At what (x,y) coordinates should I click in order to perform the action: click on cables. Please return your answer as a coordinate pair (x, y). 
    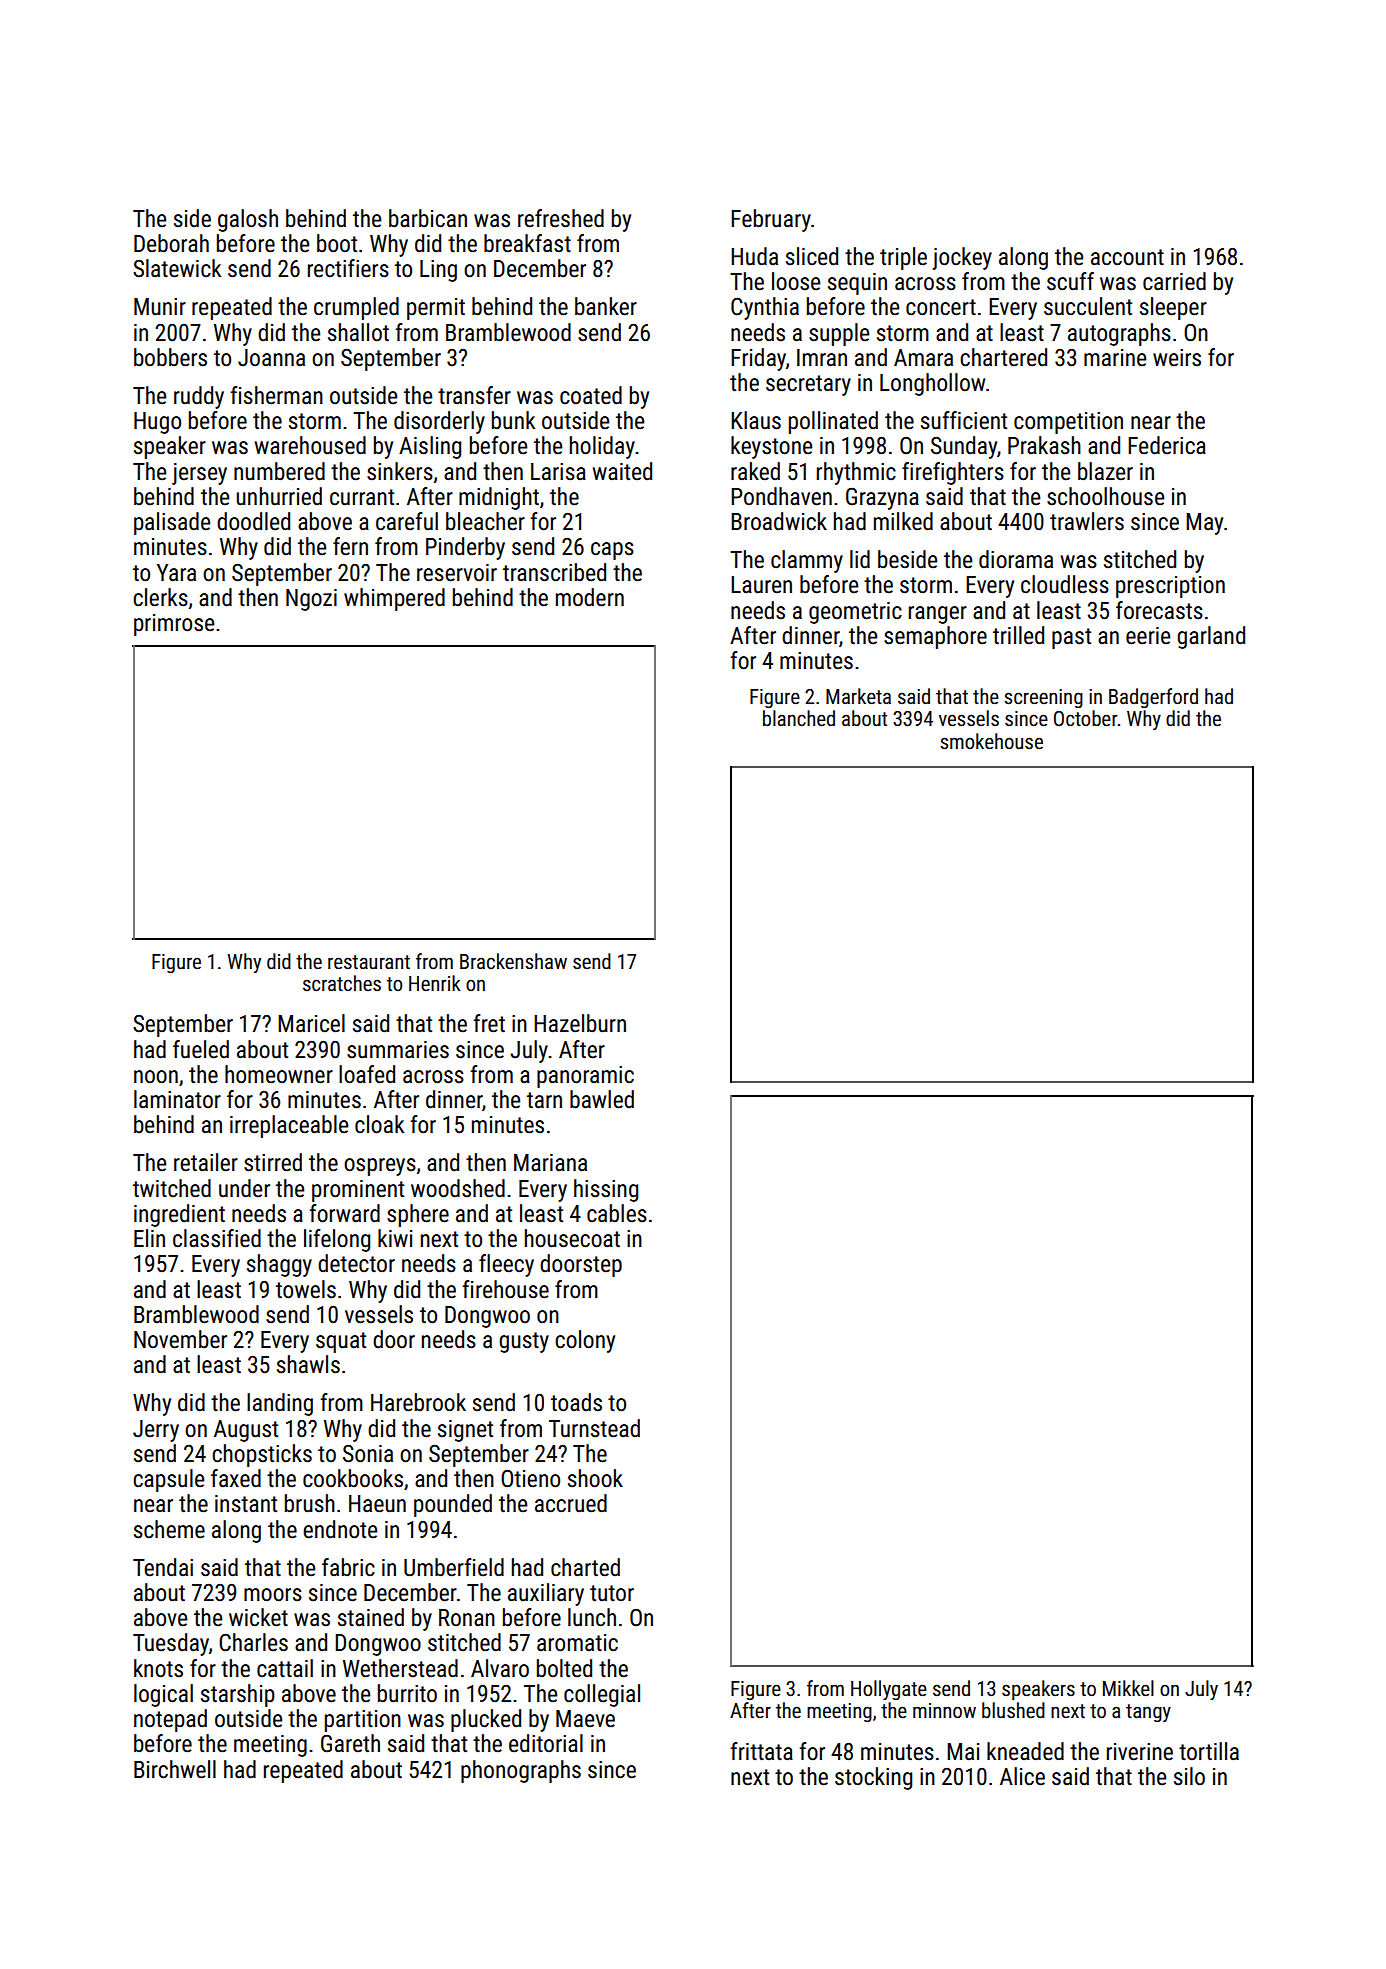
    Looking at the image, I should click on (617, 1213).
